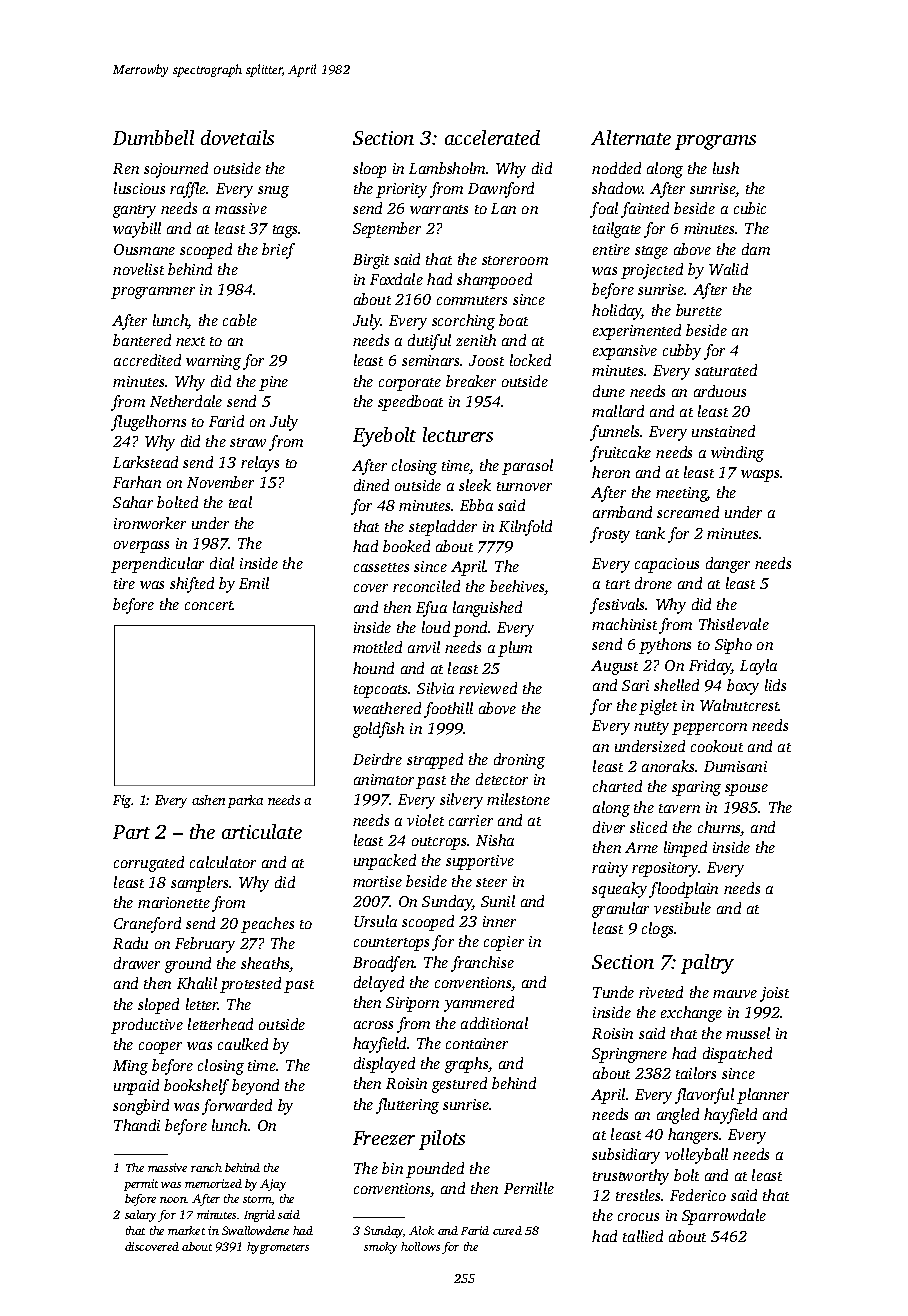 This screenshot has height=1316, width=908. I want to click on wasps, so click(760, 476).
